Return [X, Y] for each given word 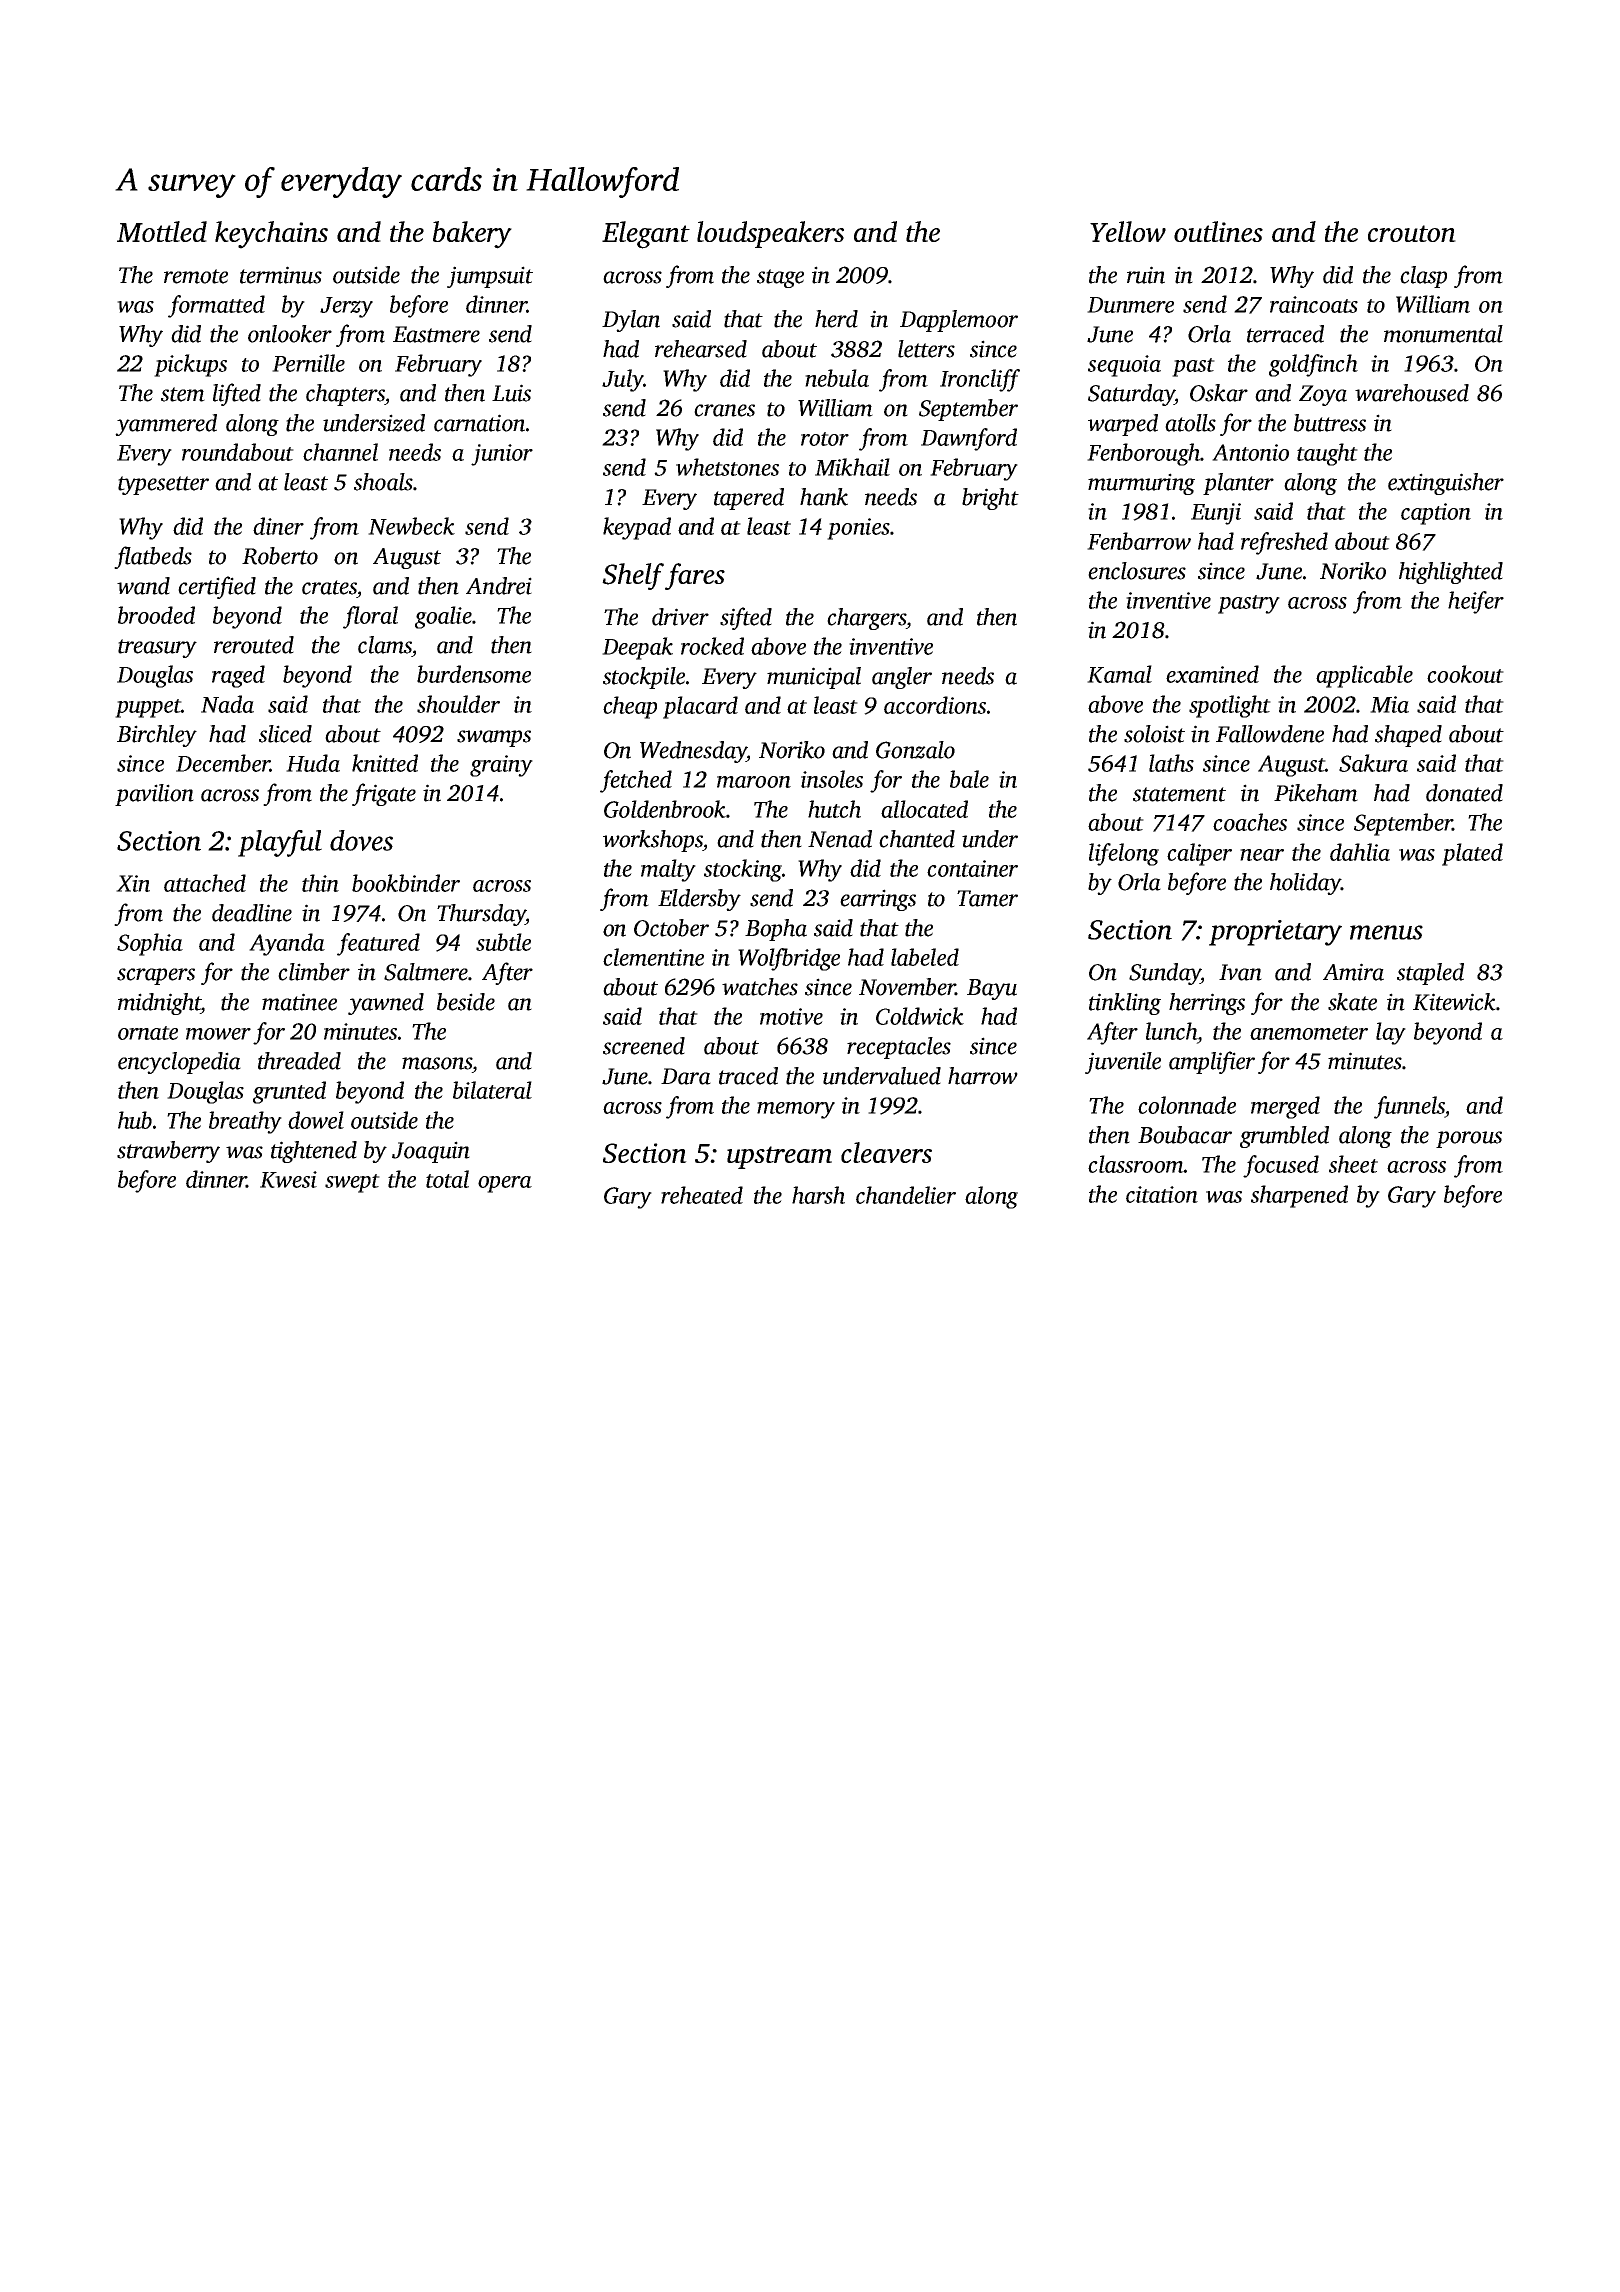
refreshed [1284, 543]
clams [385, 645]
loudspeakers [770, 234]
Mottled [162, 231]
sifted [746, 618]
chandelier [906, 1195]
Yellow [1128, 231]
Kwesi [288, 1179]
